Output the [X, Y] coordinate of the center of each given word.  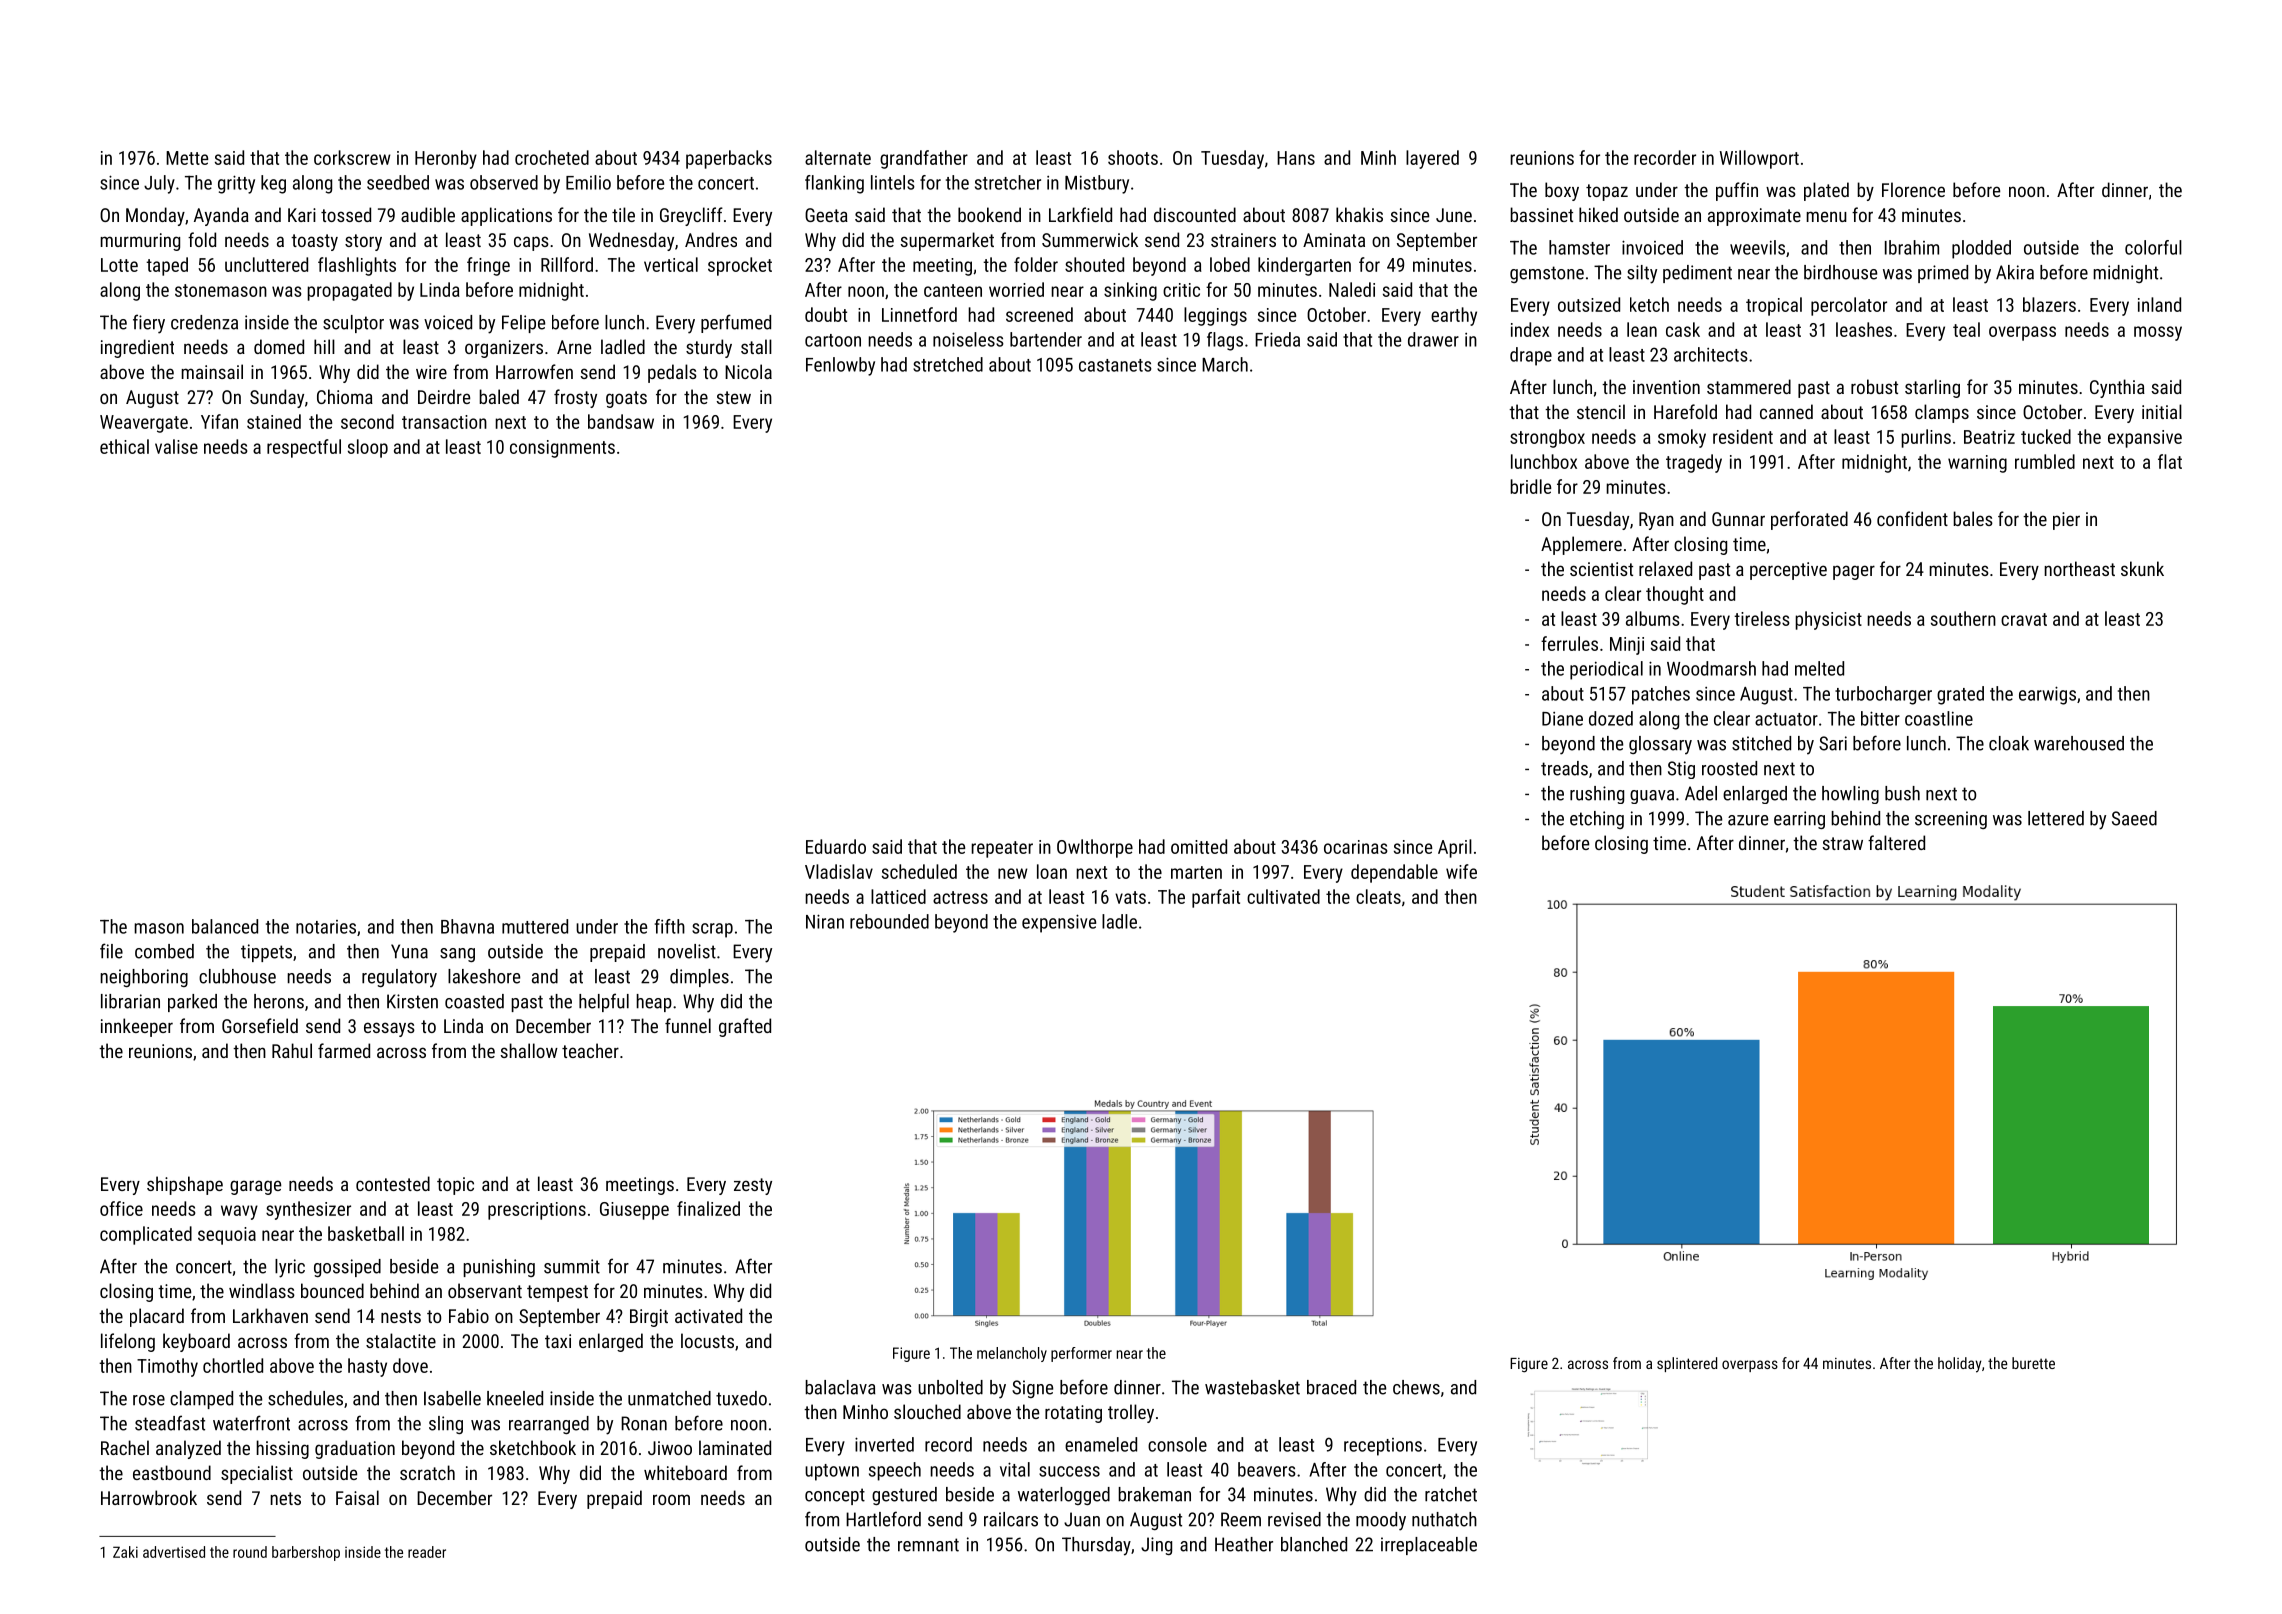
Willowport [1759, 159]
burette [2033, 1363]
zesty [753, 1186]
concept [835, 1496]
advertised [174, 1552]
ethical [124, 446]
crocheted [552, 157]
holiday [1960, 1365]
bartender [1046, 339]
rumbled [2045, 461]
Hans [1296, 158]
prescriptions [537, 1211]
